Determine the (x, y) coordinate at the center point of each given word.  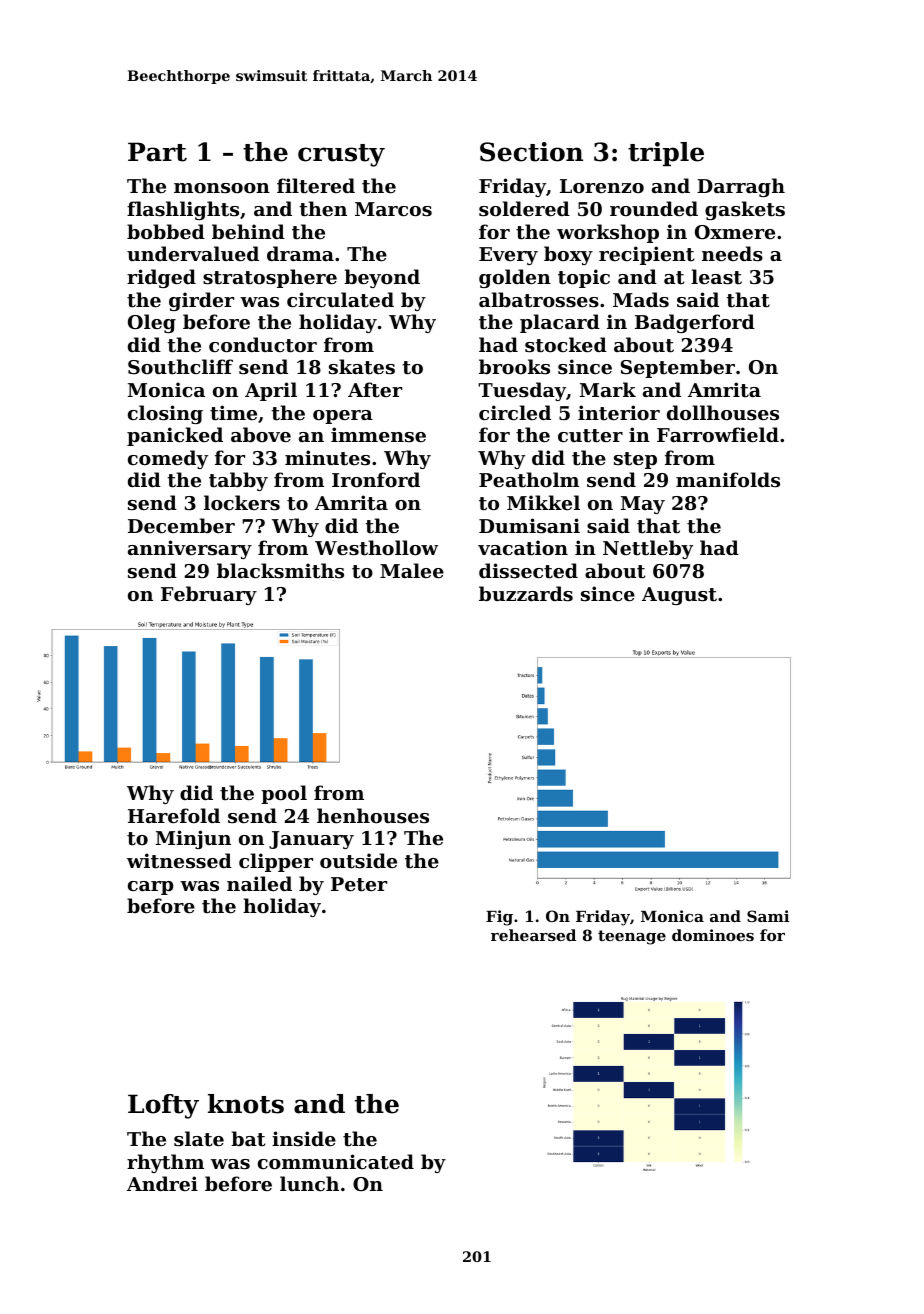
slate (199, 1139)
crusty (341, 155)
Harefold (174, 815)
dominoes (713, 935)
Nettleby (648, 549)
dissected (528, 571)
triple (666, 154)
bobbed (166, 231)
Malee (412, 570)
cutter (590, 436)
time (233, 413)
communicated (336, 1162)
